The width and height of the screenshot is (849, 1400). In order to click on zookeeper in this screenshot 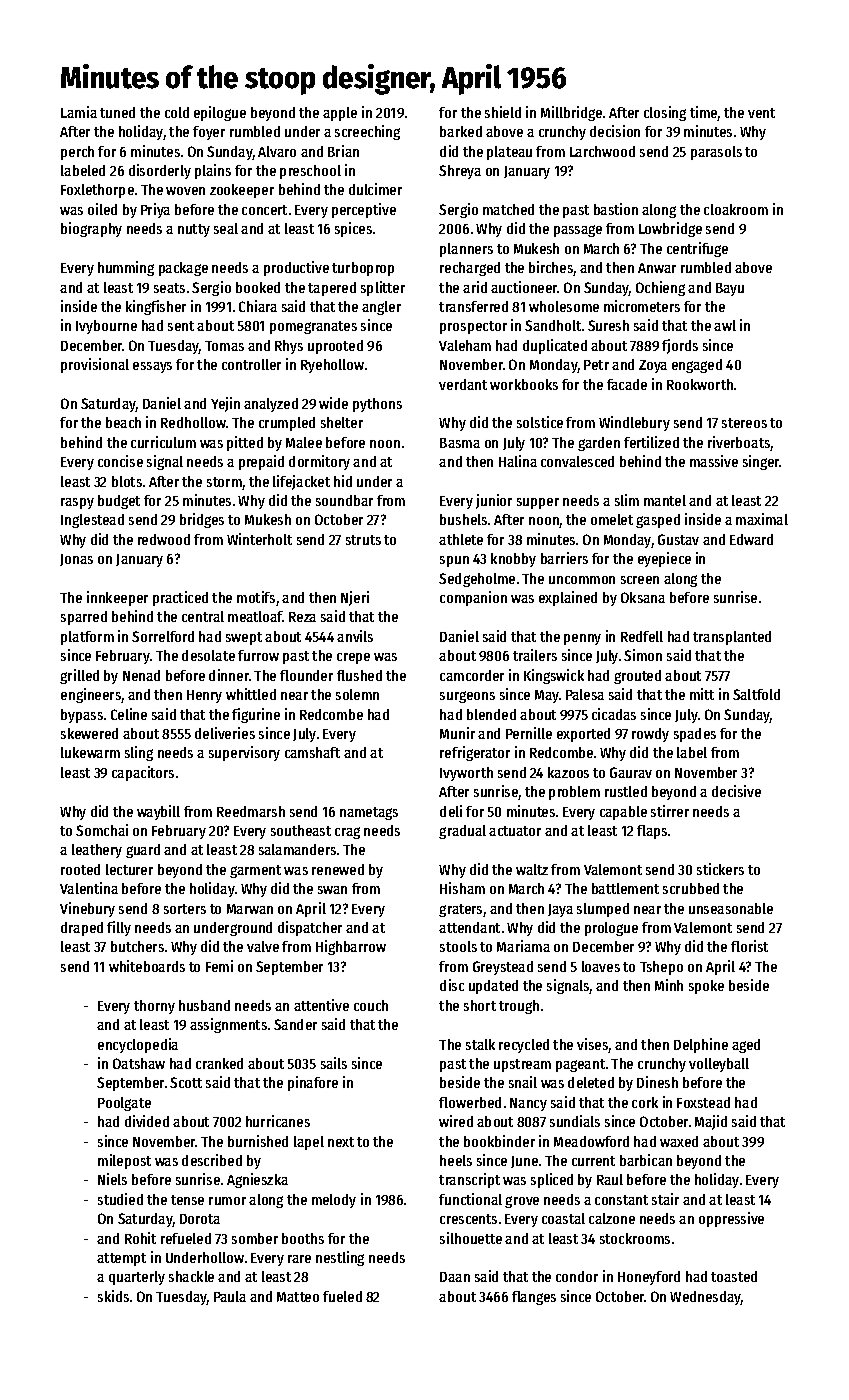, I will do `click(242, 191)`.
